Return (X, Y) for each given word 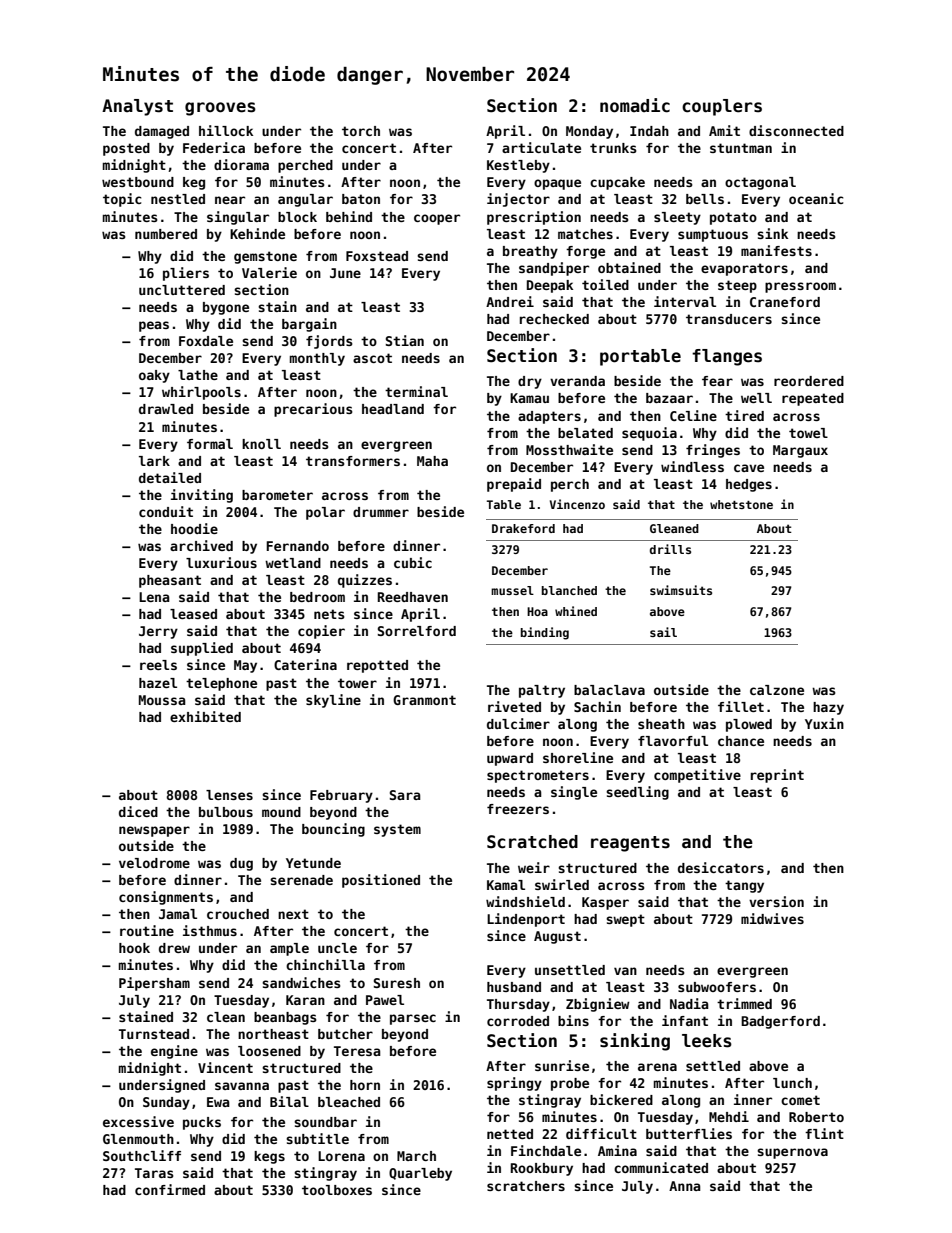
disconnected (796, 130)
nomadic (635, 105)
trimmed (744, 1003)
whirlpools (201, 393)
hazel (158, 683)
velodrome (154, 863)
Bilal (289, 1101)
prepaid (514, 485)
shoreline (578, 757)
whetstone (741, 504)
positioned (381, 881)
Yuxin (824, 723)
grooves (220, 109)
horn (365, 1085)
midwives (772, 918)
